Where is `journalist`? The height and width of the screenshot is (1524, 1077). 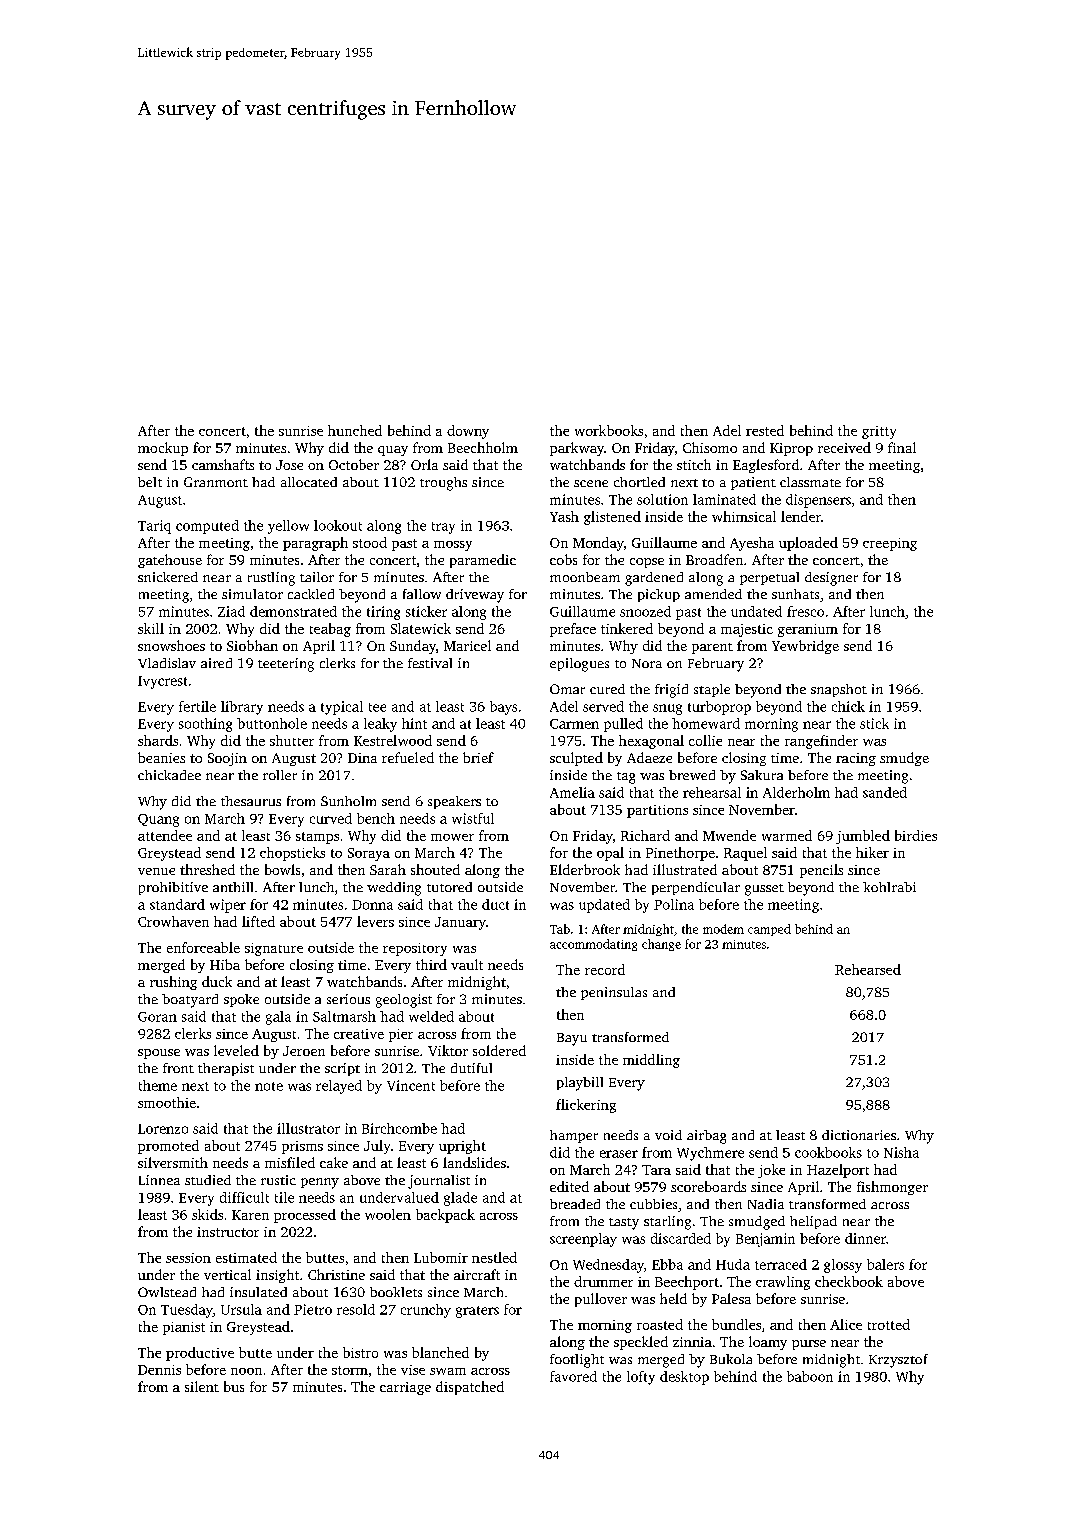
journalist is located at coordinates (439, 1182).
